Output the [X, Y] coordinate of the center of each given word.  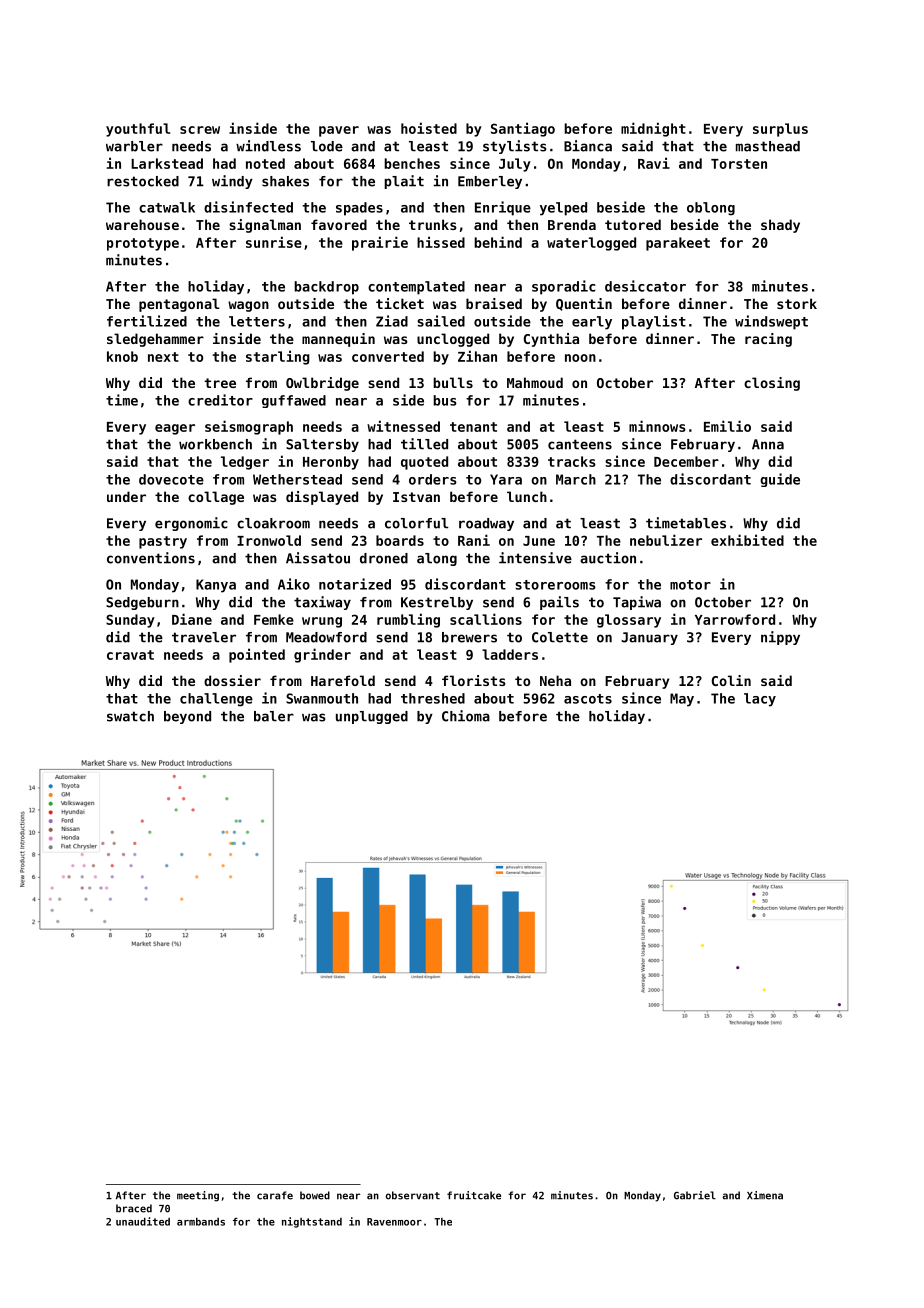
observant [413, 1195]
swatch [130, 716]
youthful [138, 130]
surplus [780, 130]
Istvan [416, 497]
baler [274, 716]
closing [772, 384]
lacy [760, 700]
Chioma [466, 716]
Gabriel [695, 1195]
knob [122, 356]
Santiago [523, 129]
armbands [201, 1222]
